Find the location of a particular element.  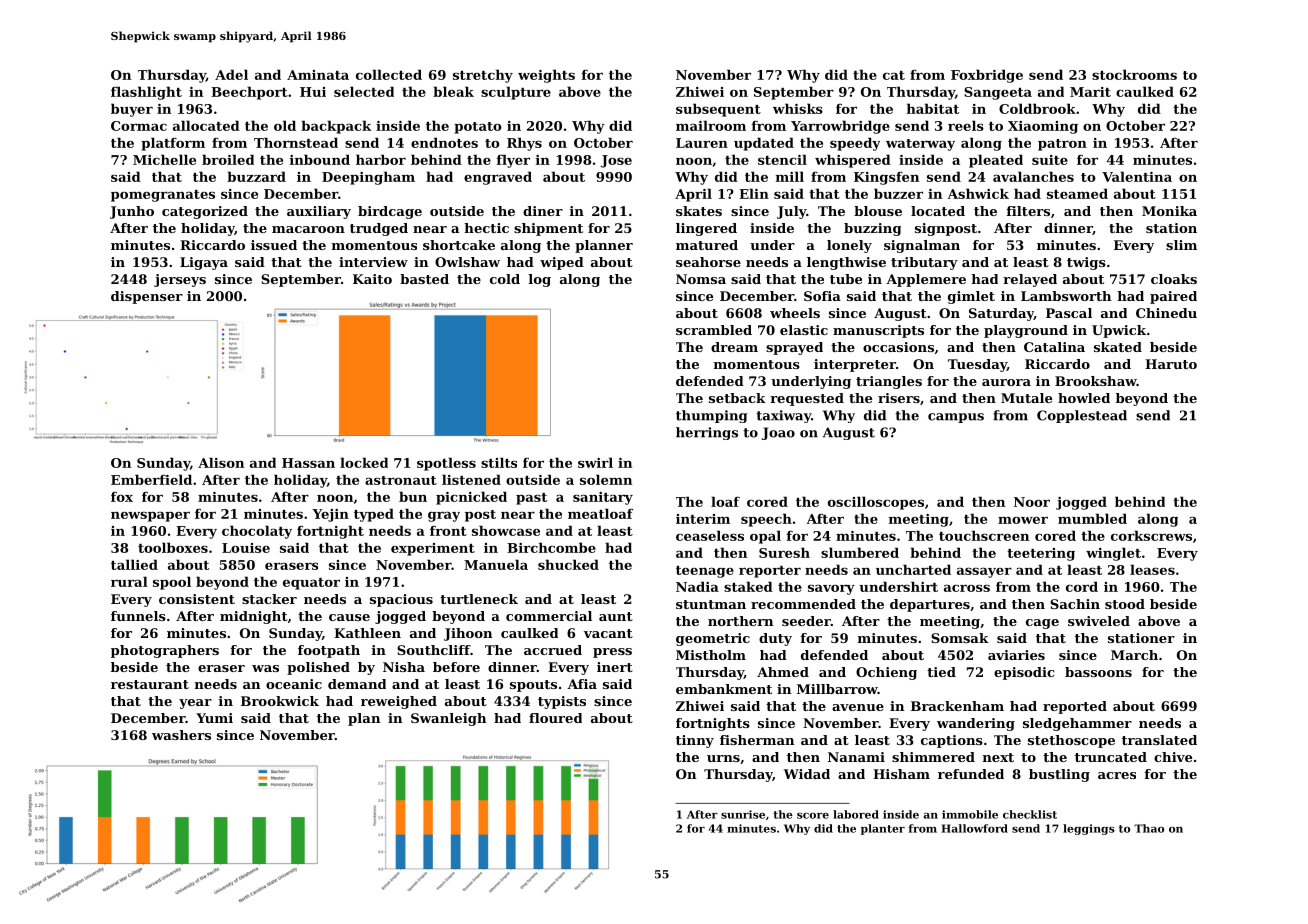

departures is located at coordinates (930, 605).
